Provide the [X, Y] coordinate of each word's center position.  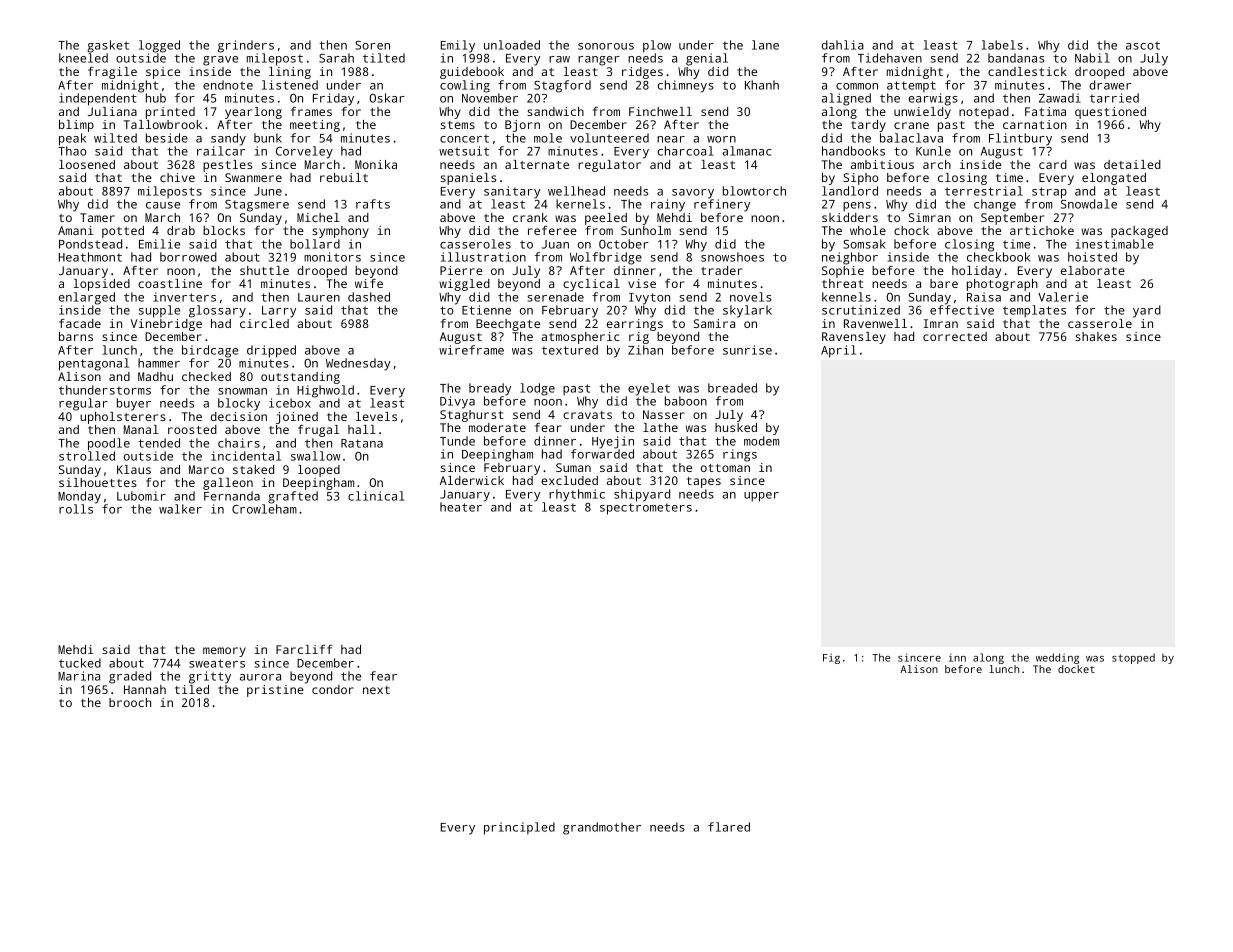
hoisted [1092, 257]
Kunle [933, 151]
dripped [271, 351]
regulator [609, 166]
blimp [76, 126]
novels [750, 297]
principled [519, 828]
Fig [831, 658]
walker [180, 509]
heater [461, 507]
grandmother [602, 828]
